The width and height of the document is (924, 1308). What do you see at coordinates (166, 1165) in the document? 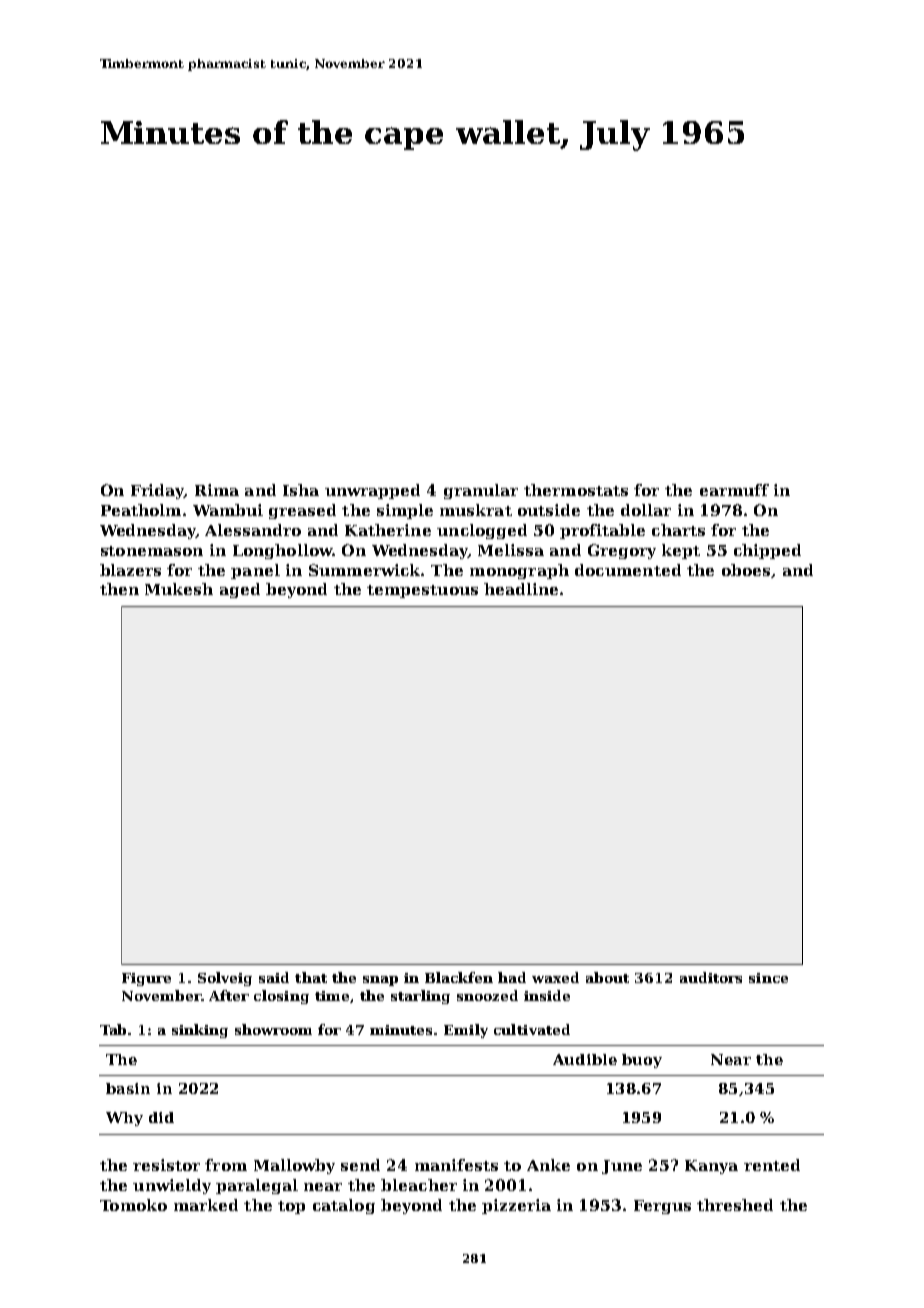
I see `resistor` at bounding box center [166, 1165].
